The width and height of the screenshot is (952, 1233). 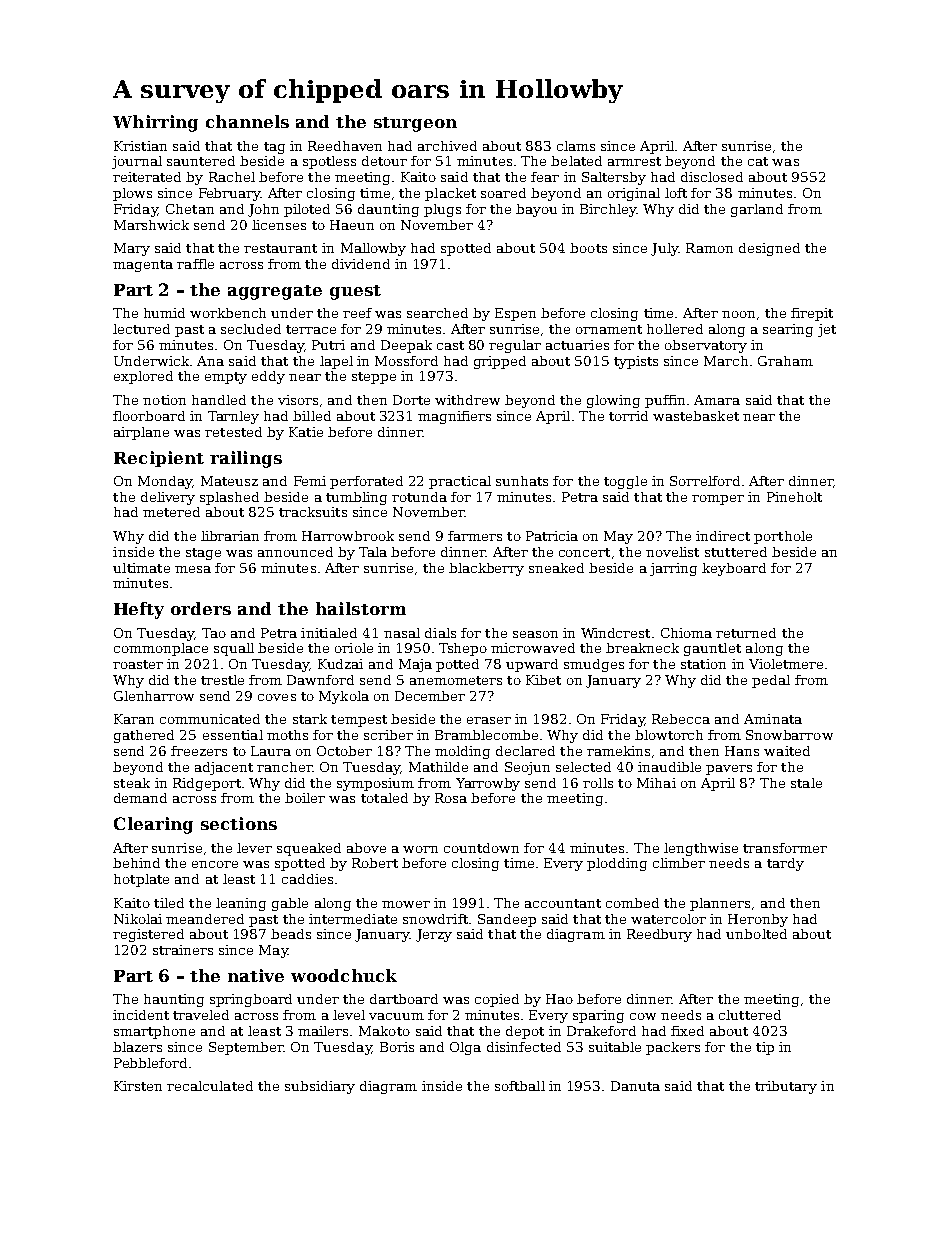 I want to click on sunhats, so click(x=522, y=481).
